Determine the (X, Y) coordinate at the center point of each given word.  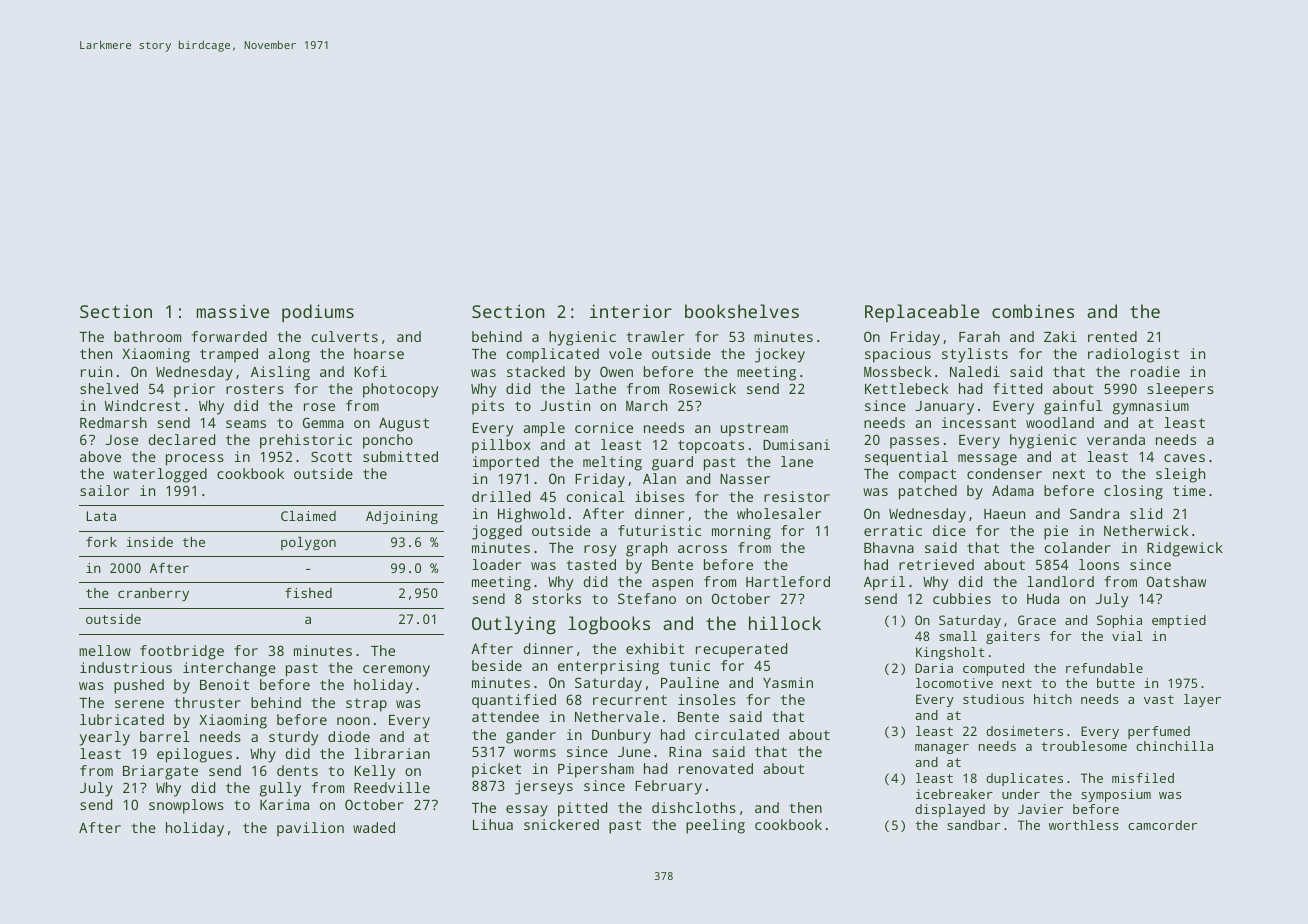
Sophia (1119, 621)
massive (233, 311)
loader (496, 564)
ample (544, 429)
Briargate (160, 772)
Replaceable (922, 313)
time (1189, 490)
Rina (685, 751)
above (100, 456)
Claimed (308, 516)
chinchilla (1174, 746)
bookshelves (742, 311)
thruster (207, 702)
